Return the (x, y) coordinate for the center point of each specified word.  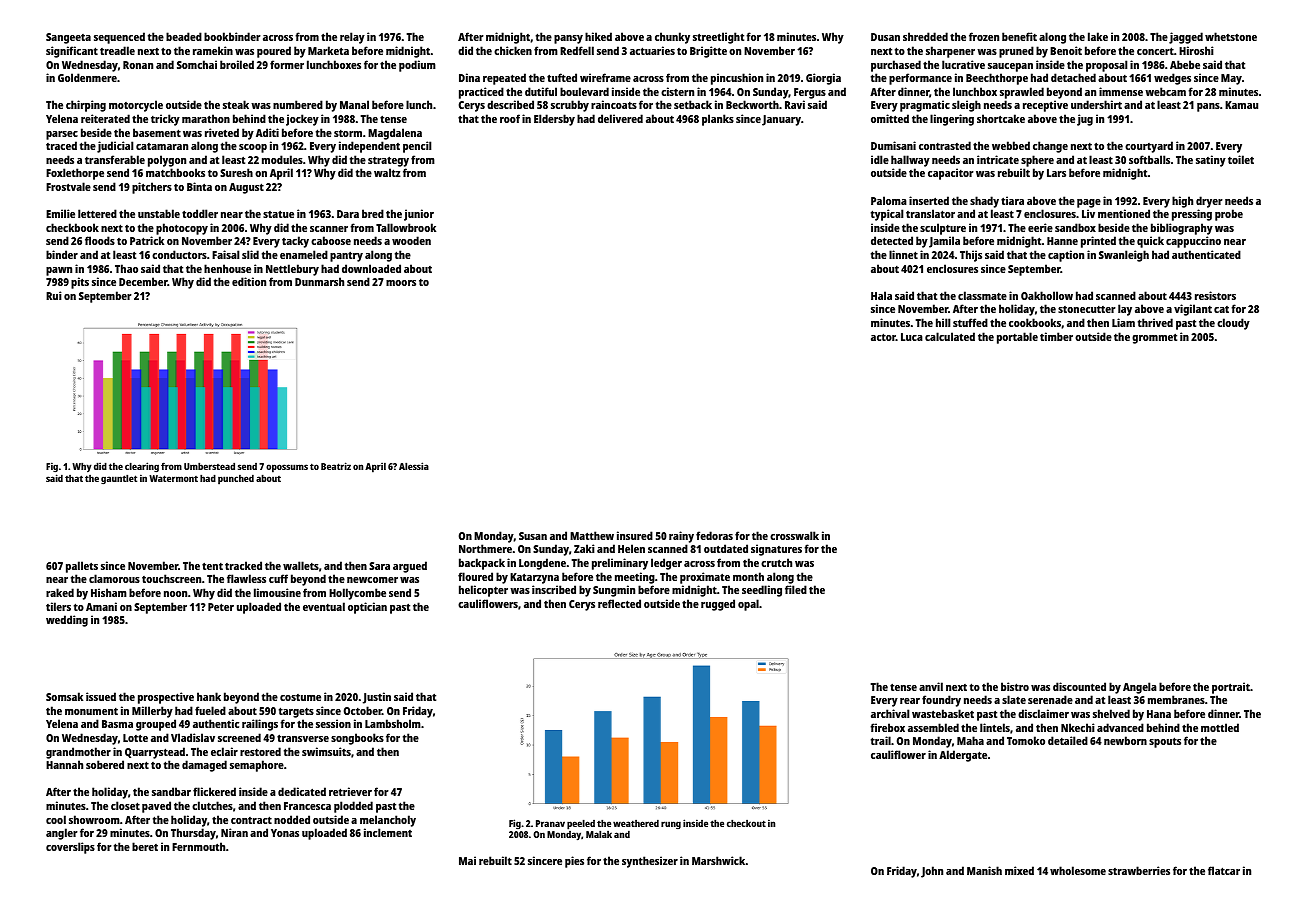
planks (718, 120)
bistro (1015, 686)
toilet (1241, 159)
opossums (287, 468)
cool (56, 819)
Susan (533, 536)
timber (1056, 336)
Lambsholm (393, 723)
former (287, 64)
